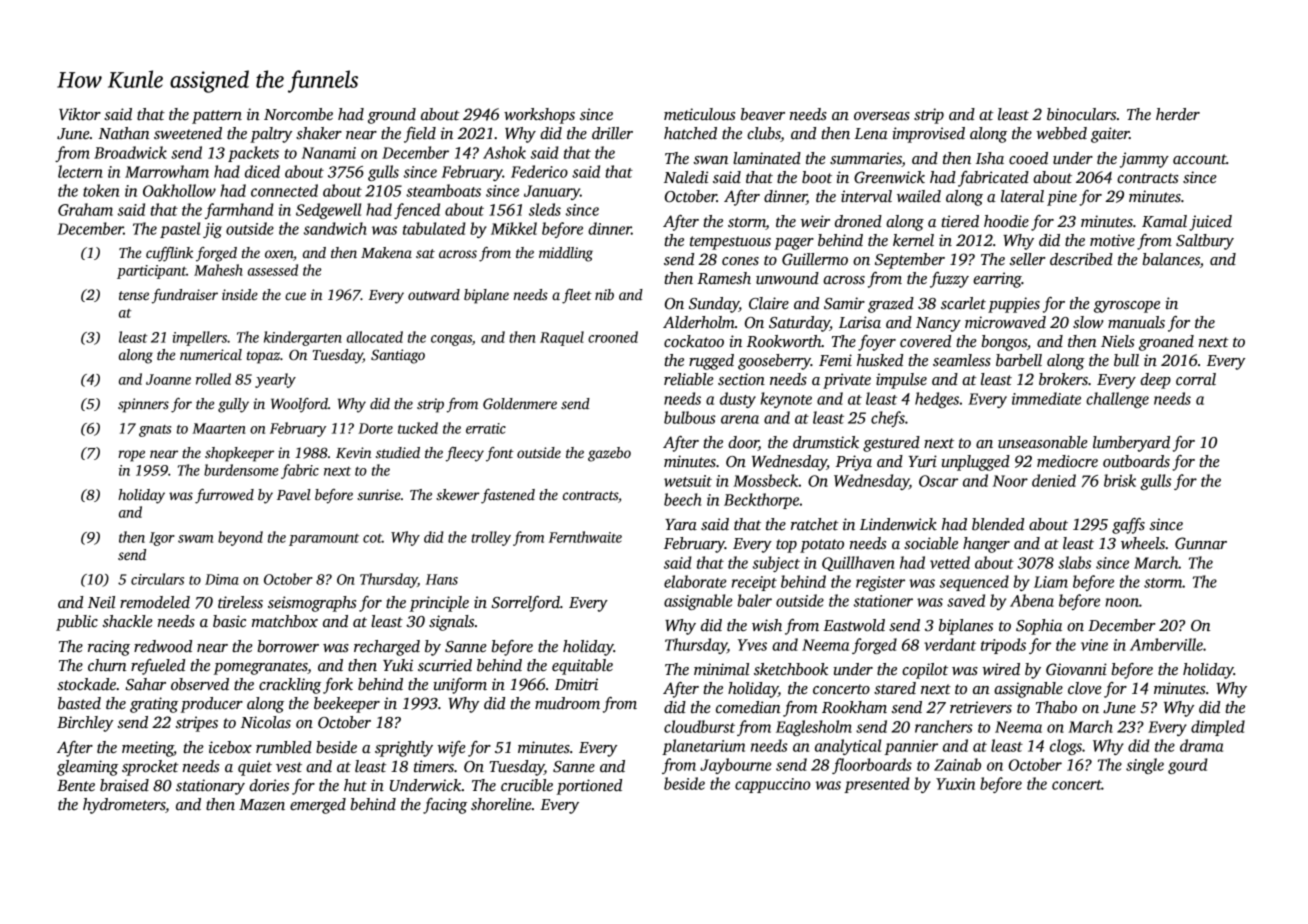  What do you see at coordinates (1171, 259) in the page?
I see `balances` at bounding box center [1171, 259].
